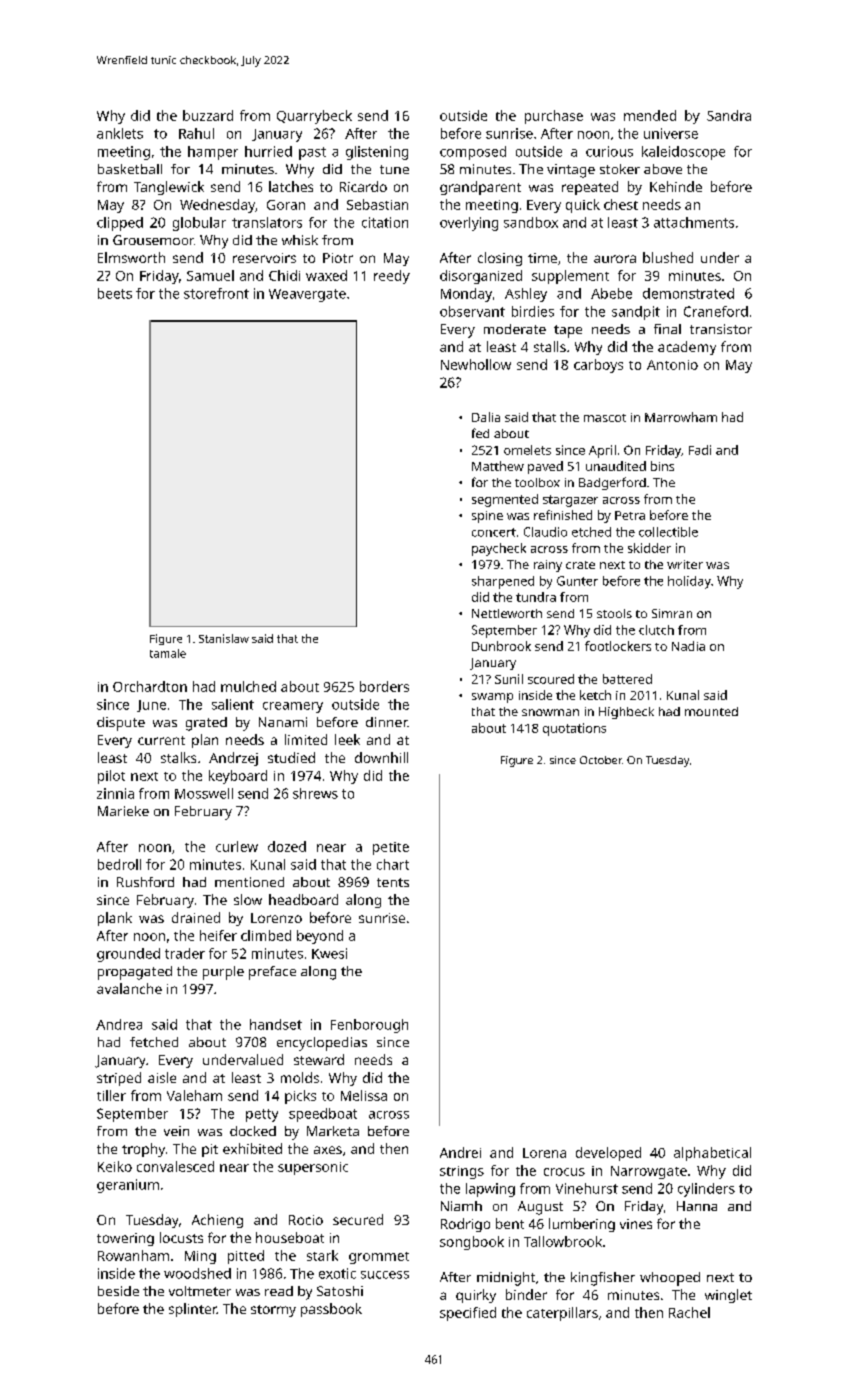  Describe the element at coordinates (246, 1257) in the image. I see `pitted` at that location.
